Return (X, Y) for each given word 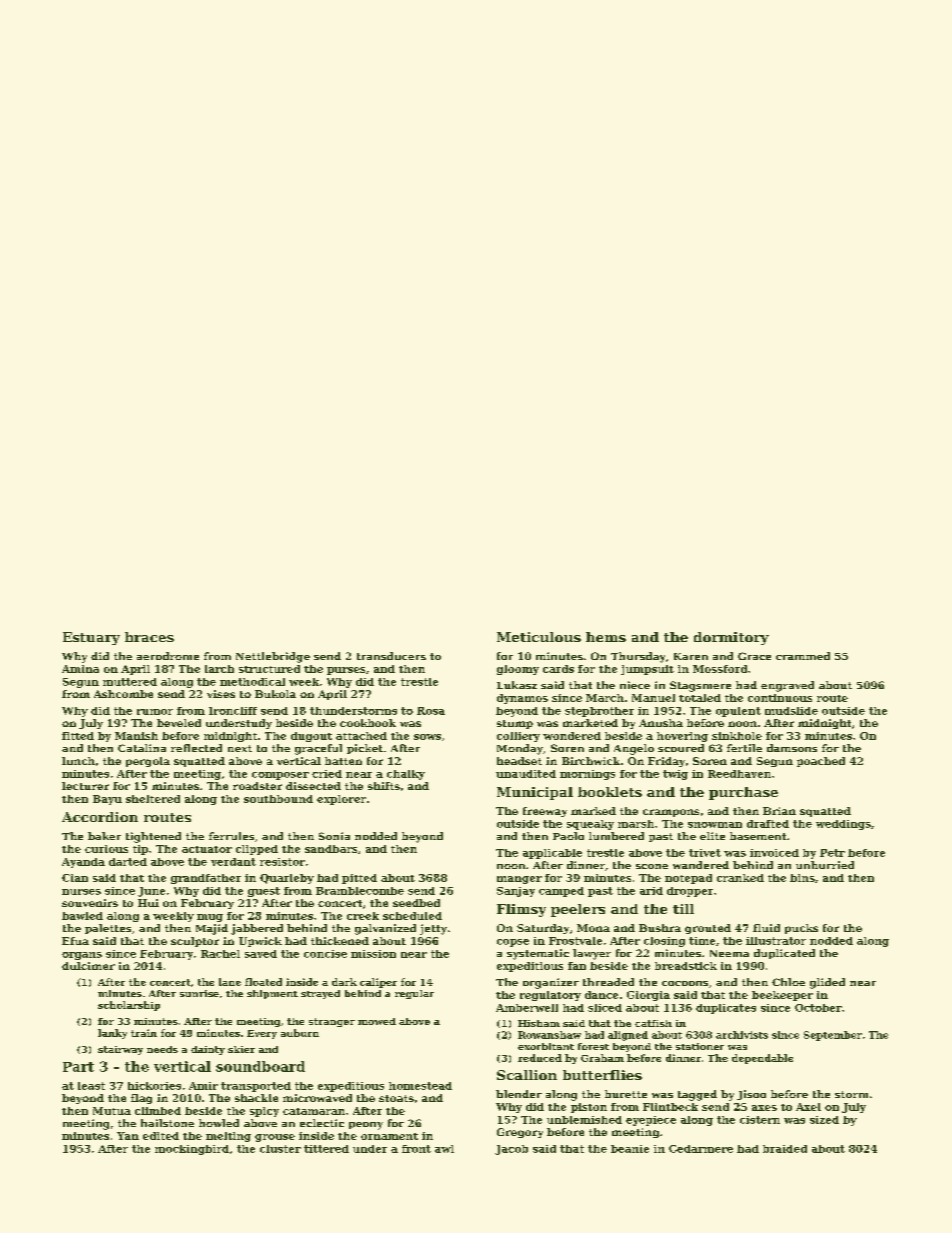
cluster (280, 1149)
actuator (207, 849)
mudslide (791, 711)
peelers (578, 910)
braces (149, 637)
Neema (729, 953)
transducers (391, 656)
